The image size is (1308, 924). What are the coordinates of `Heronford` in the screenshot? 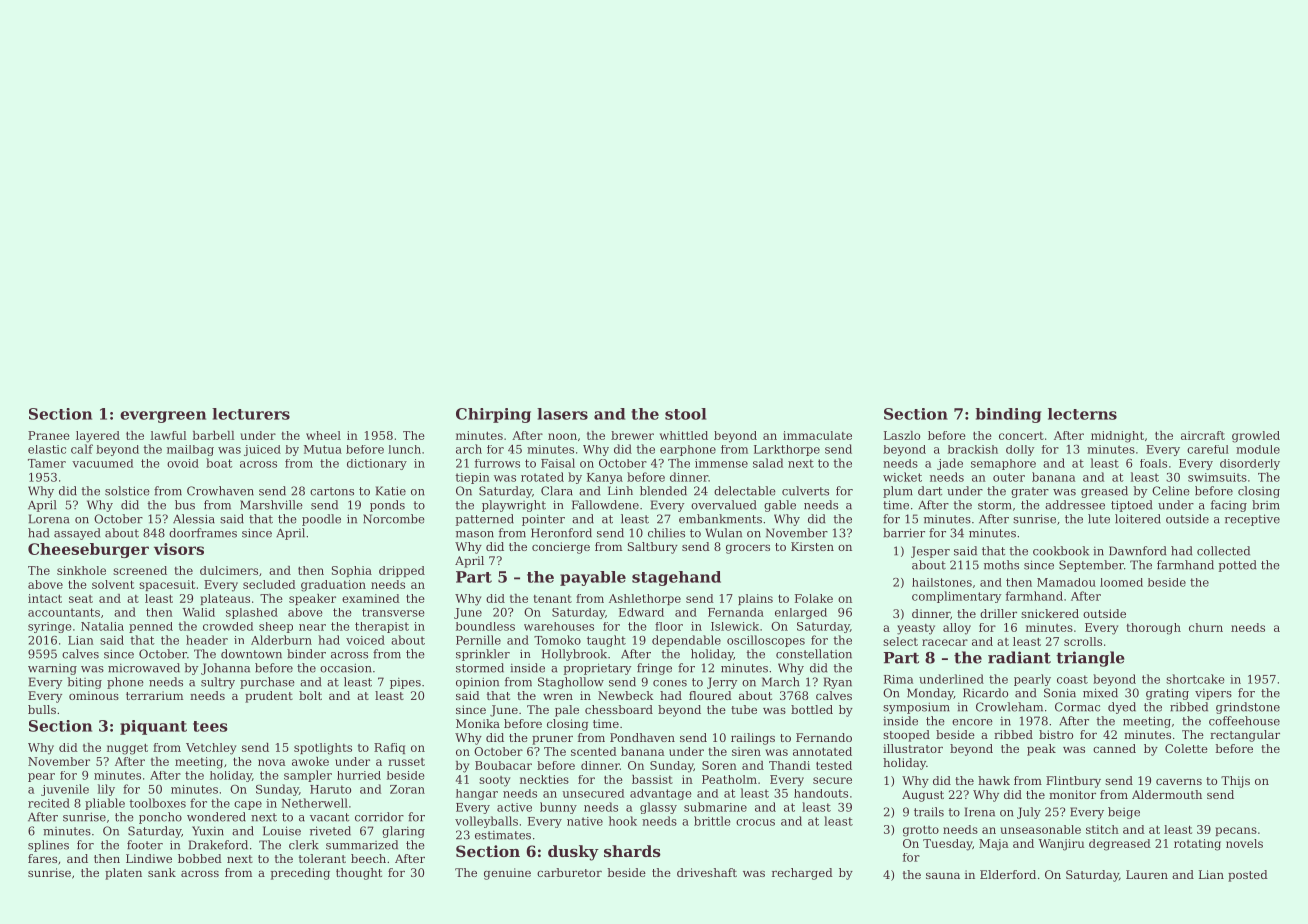 It's located at (561, 533).
